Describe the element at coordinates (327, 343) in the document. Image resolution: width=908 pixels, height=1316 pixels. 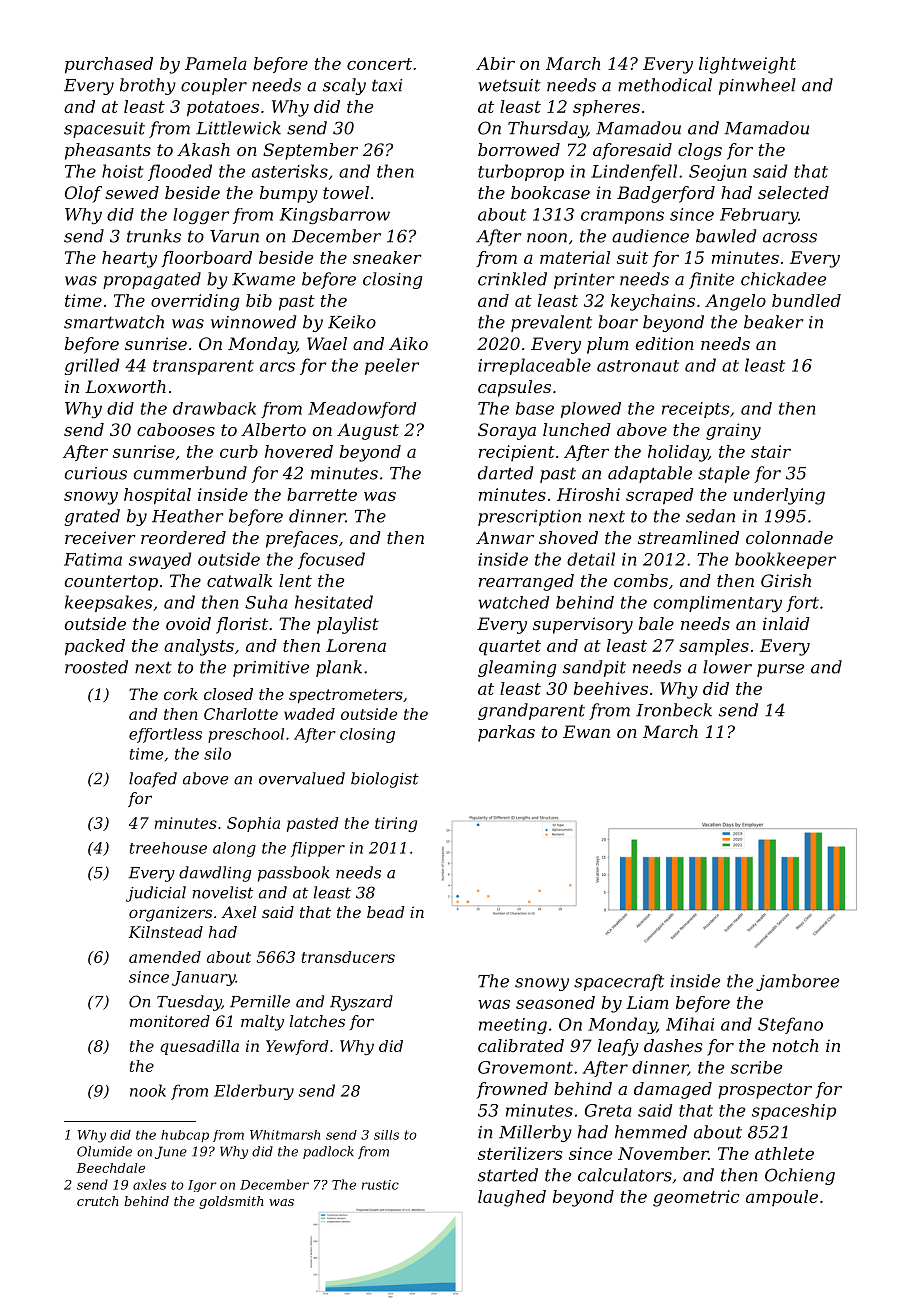
I see `Wael` at that location.
